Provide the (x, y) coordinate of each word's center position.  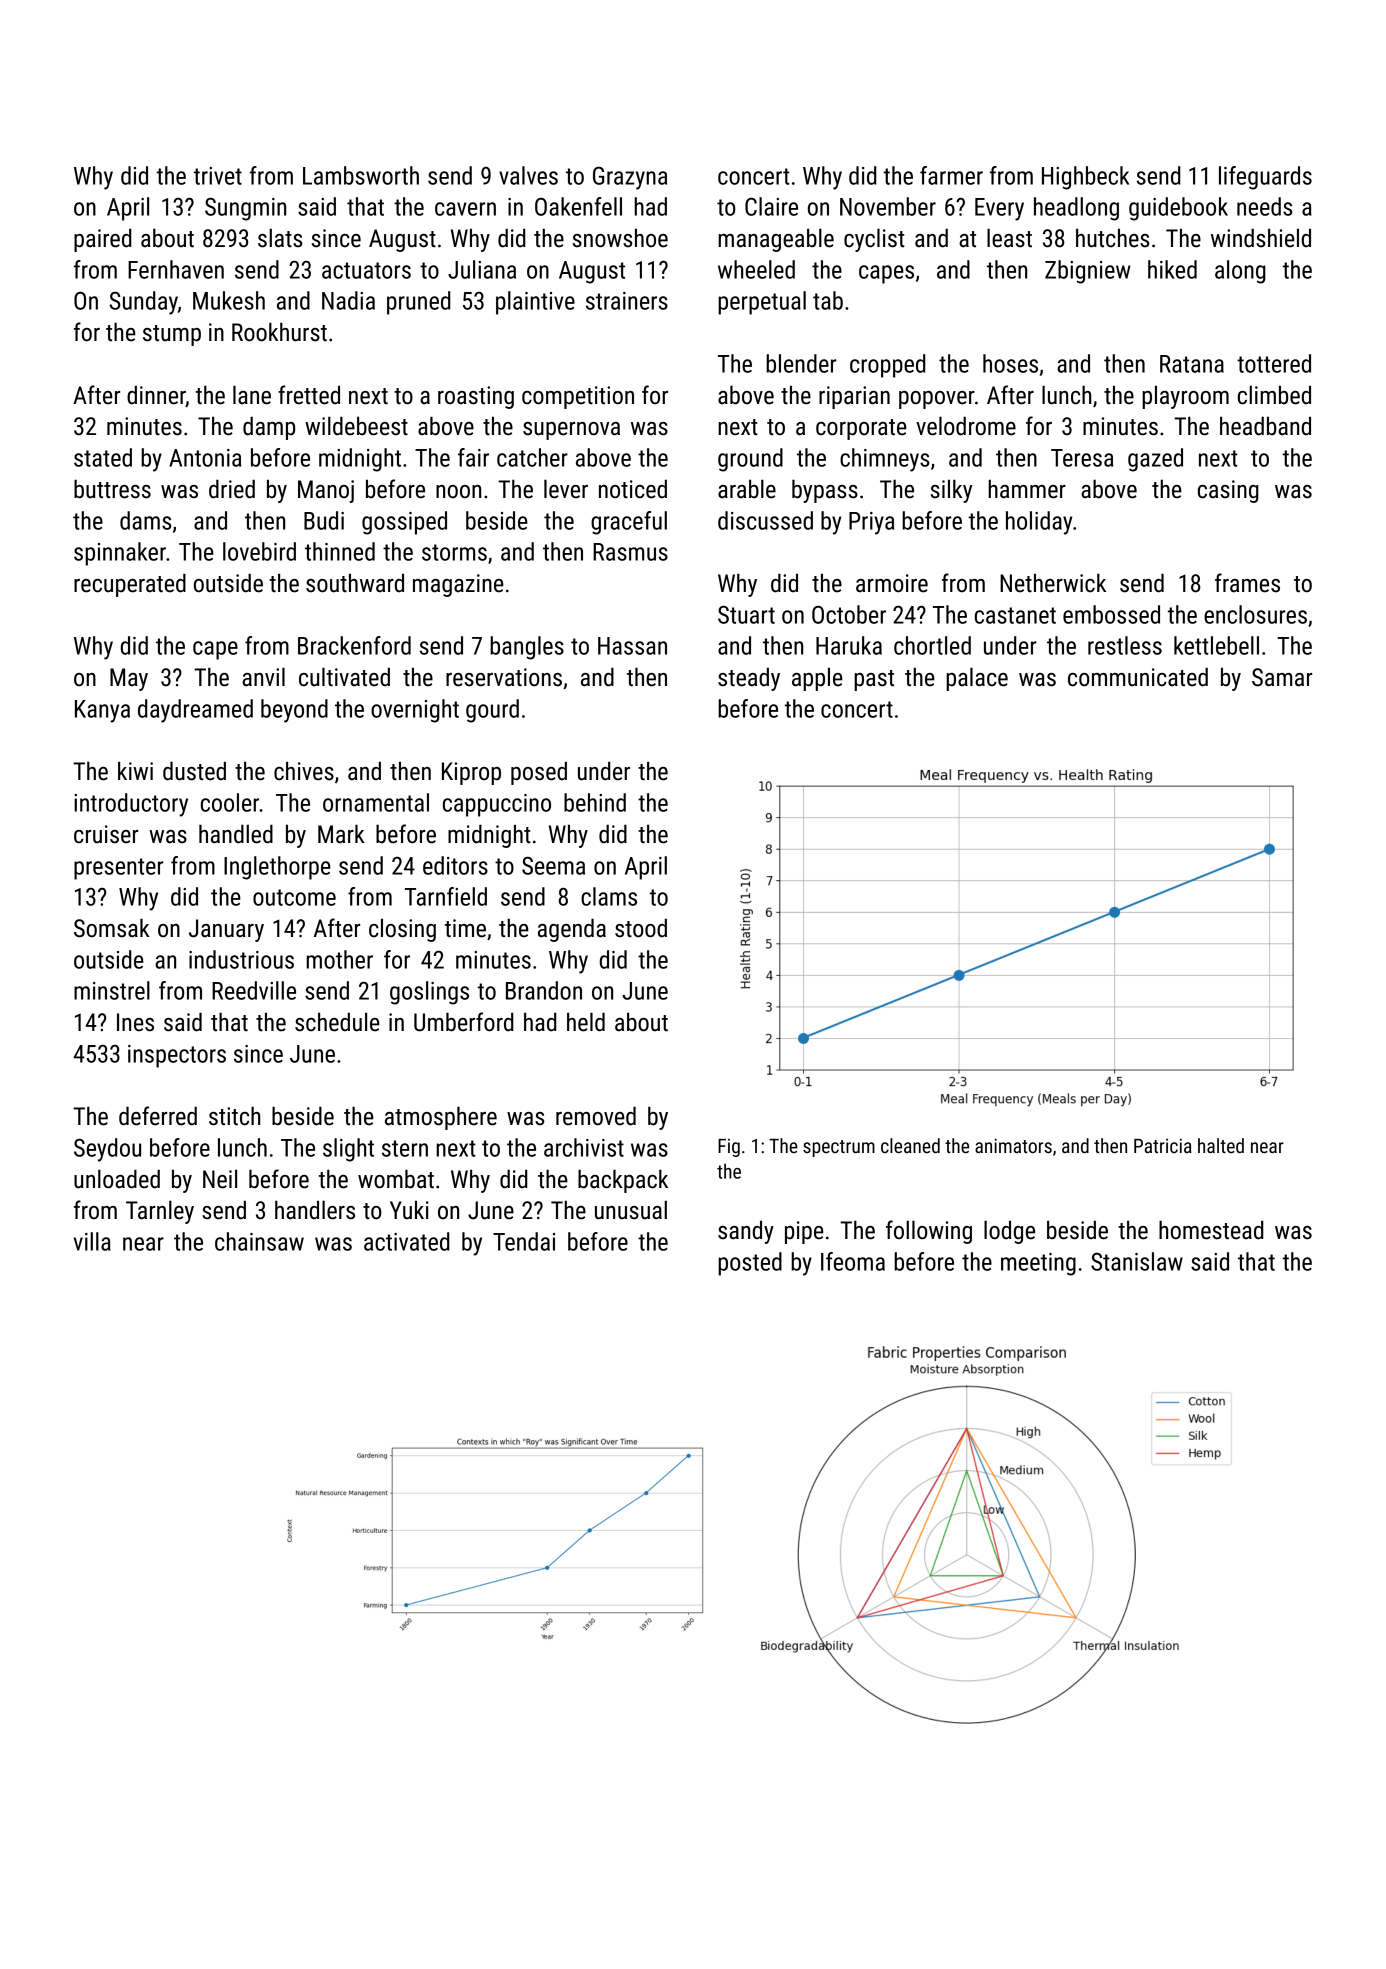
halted (1221, 1145)
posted (750, 1264)
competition (578, 397)
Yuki (409, 1210)
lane (252, 395)
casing (1228, 491)
